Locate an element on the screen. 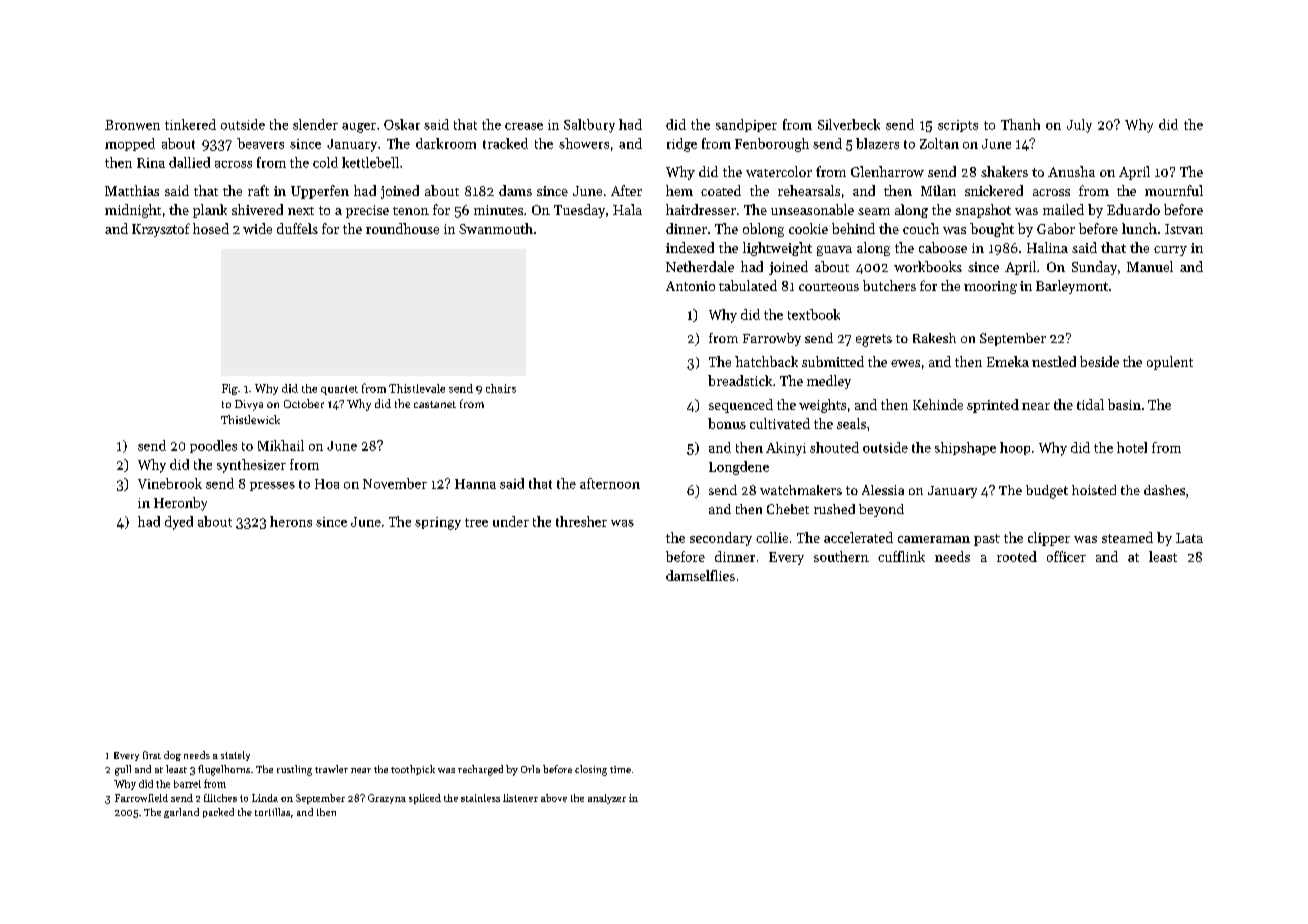 This screenshot has width=1308, height=924. Silverbeck is located at coordinates (849, 124).
